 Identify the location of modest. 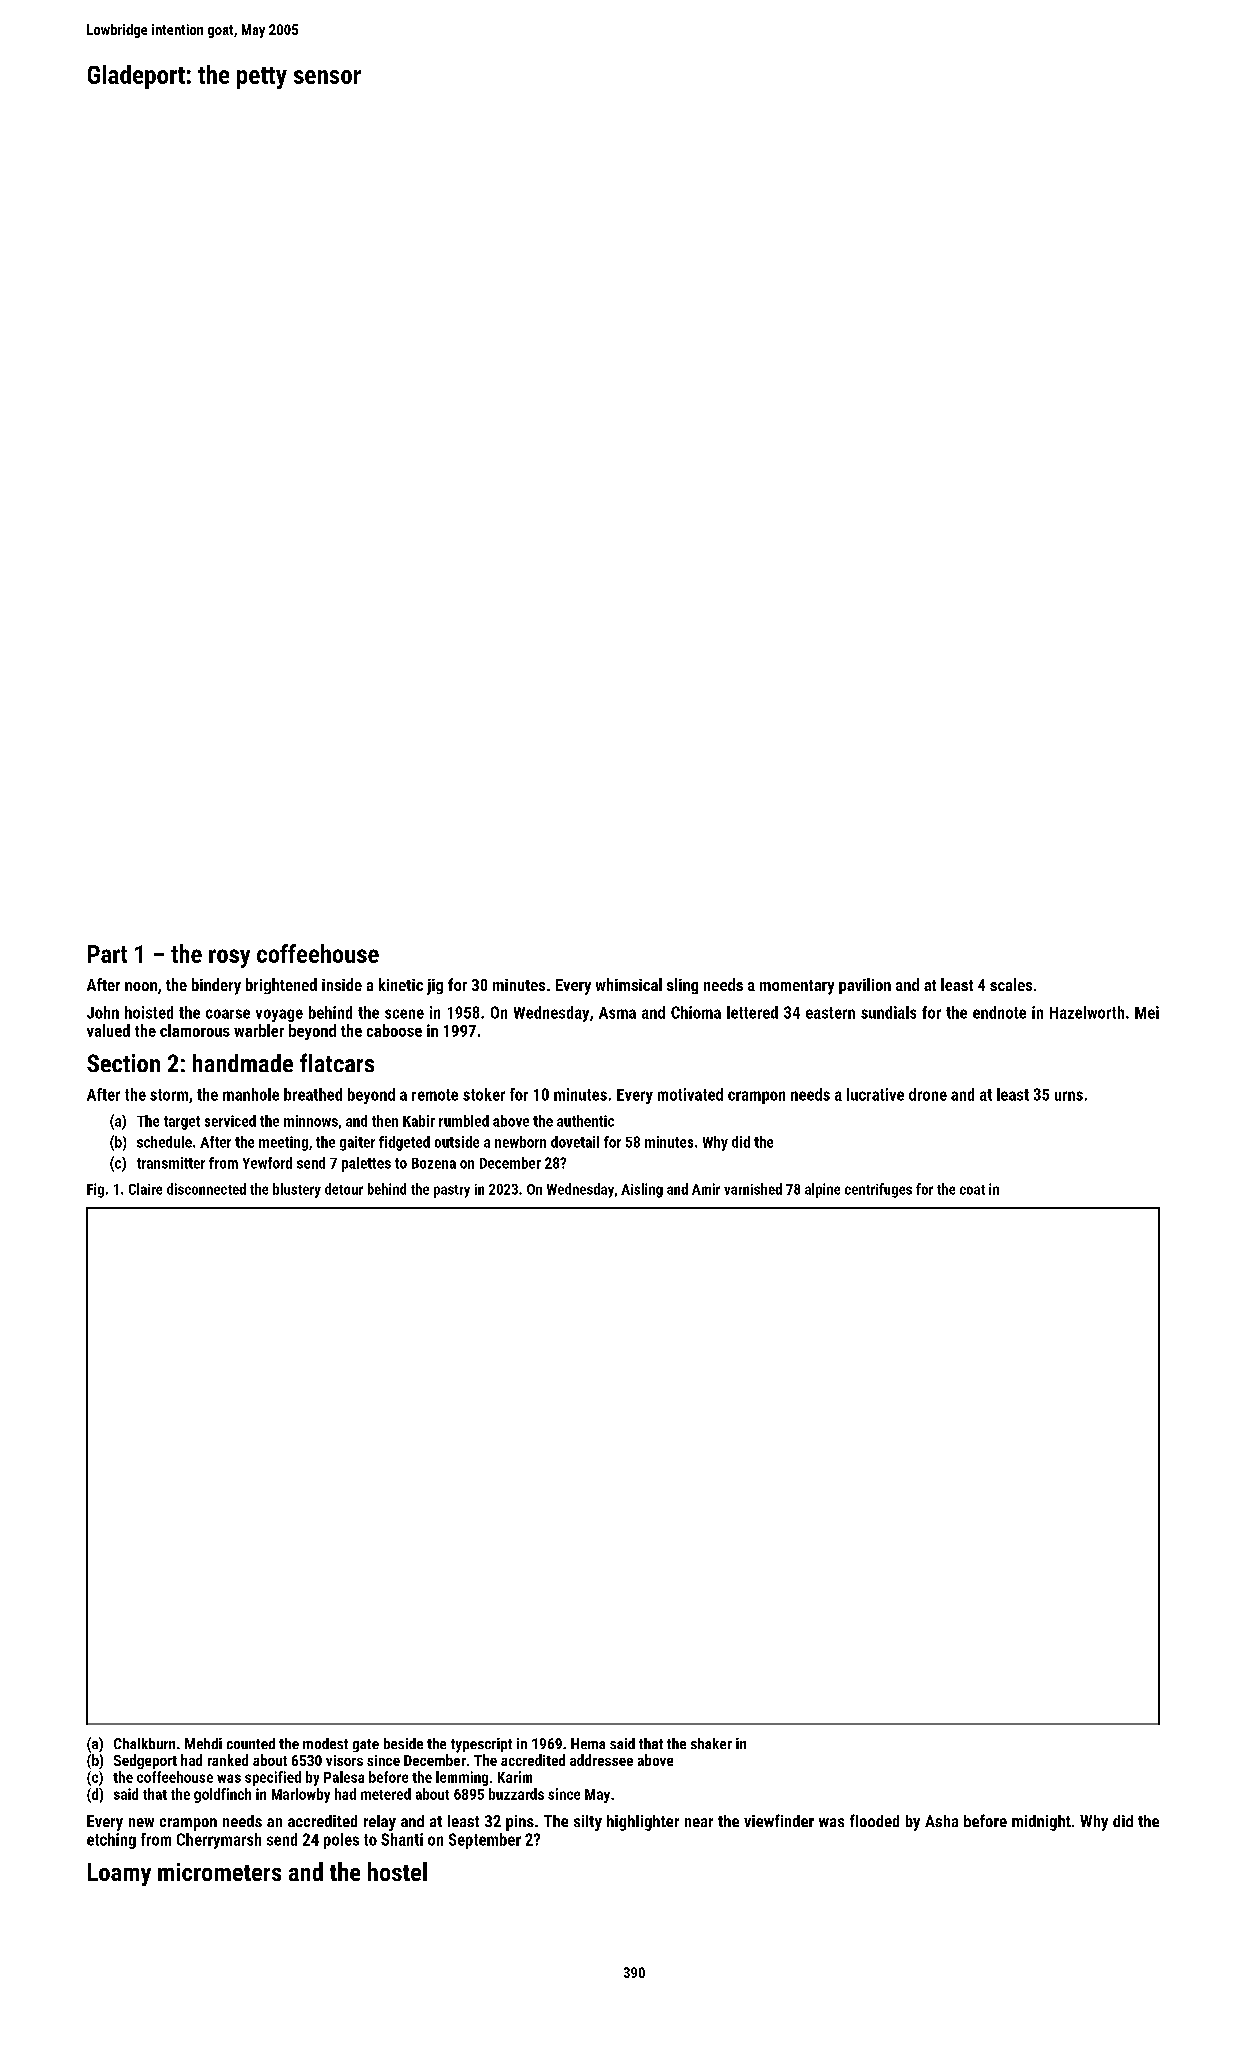
(325, 1743).
